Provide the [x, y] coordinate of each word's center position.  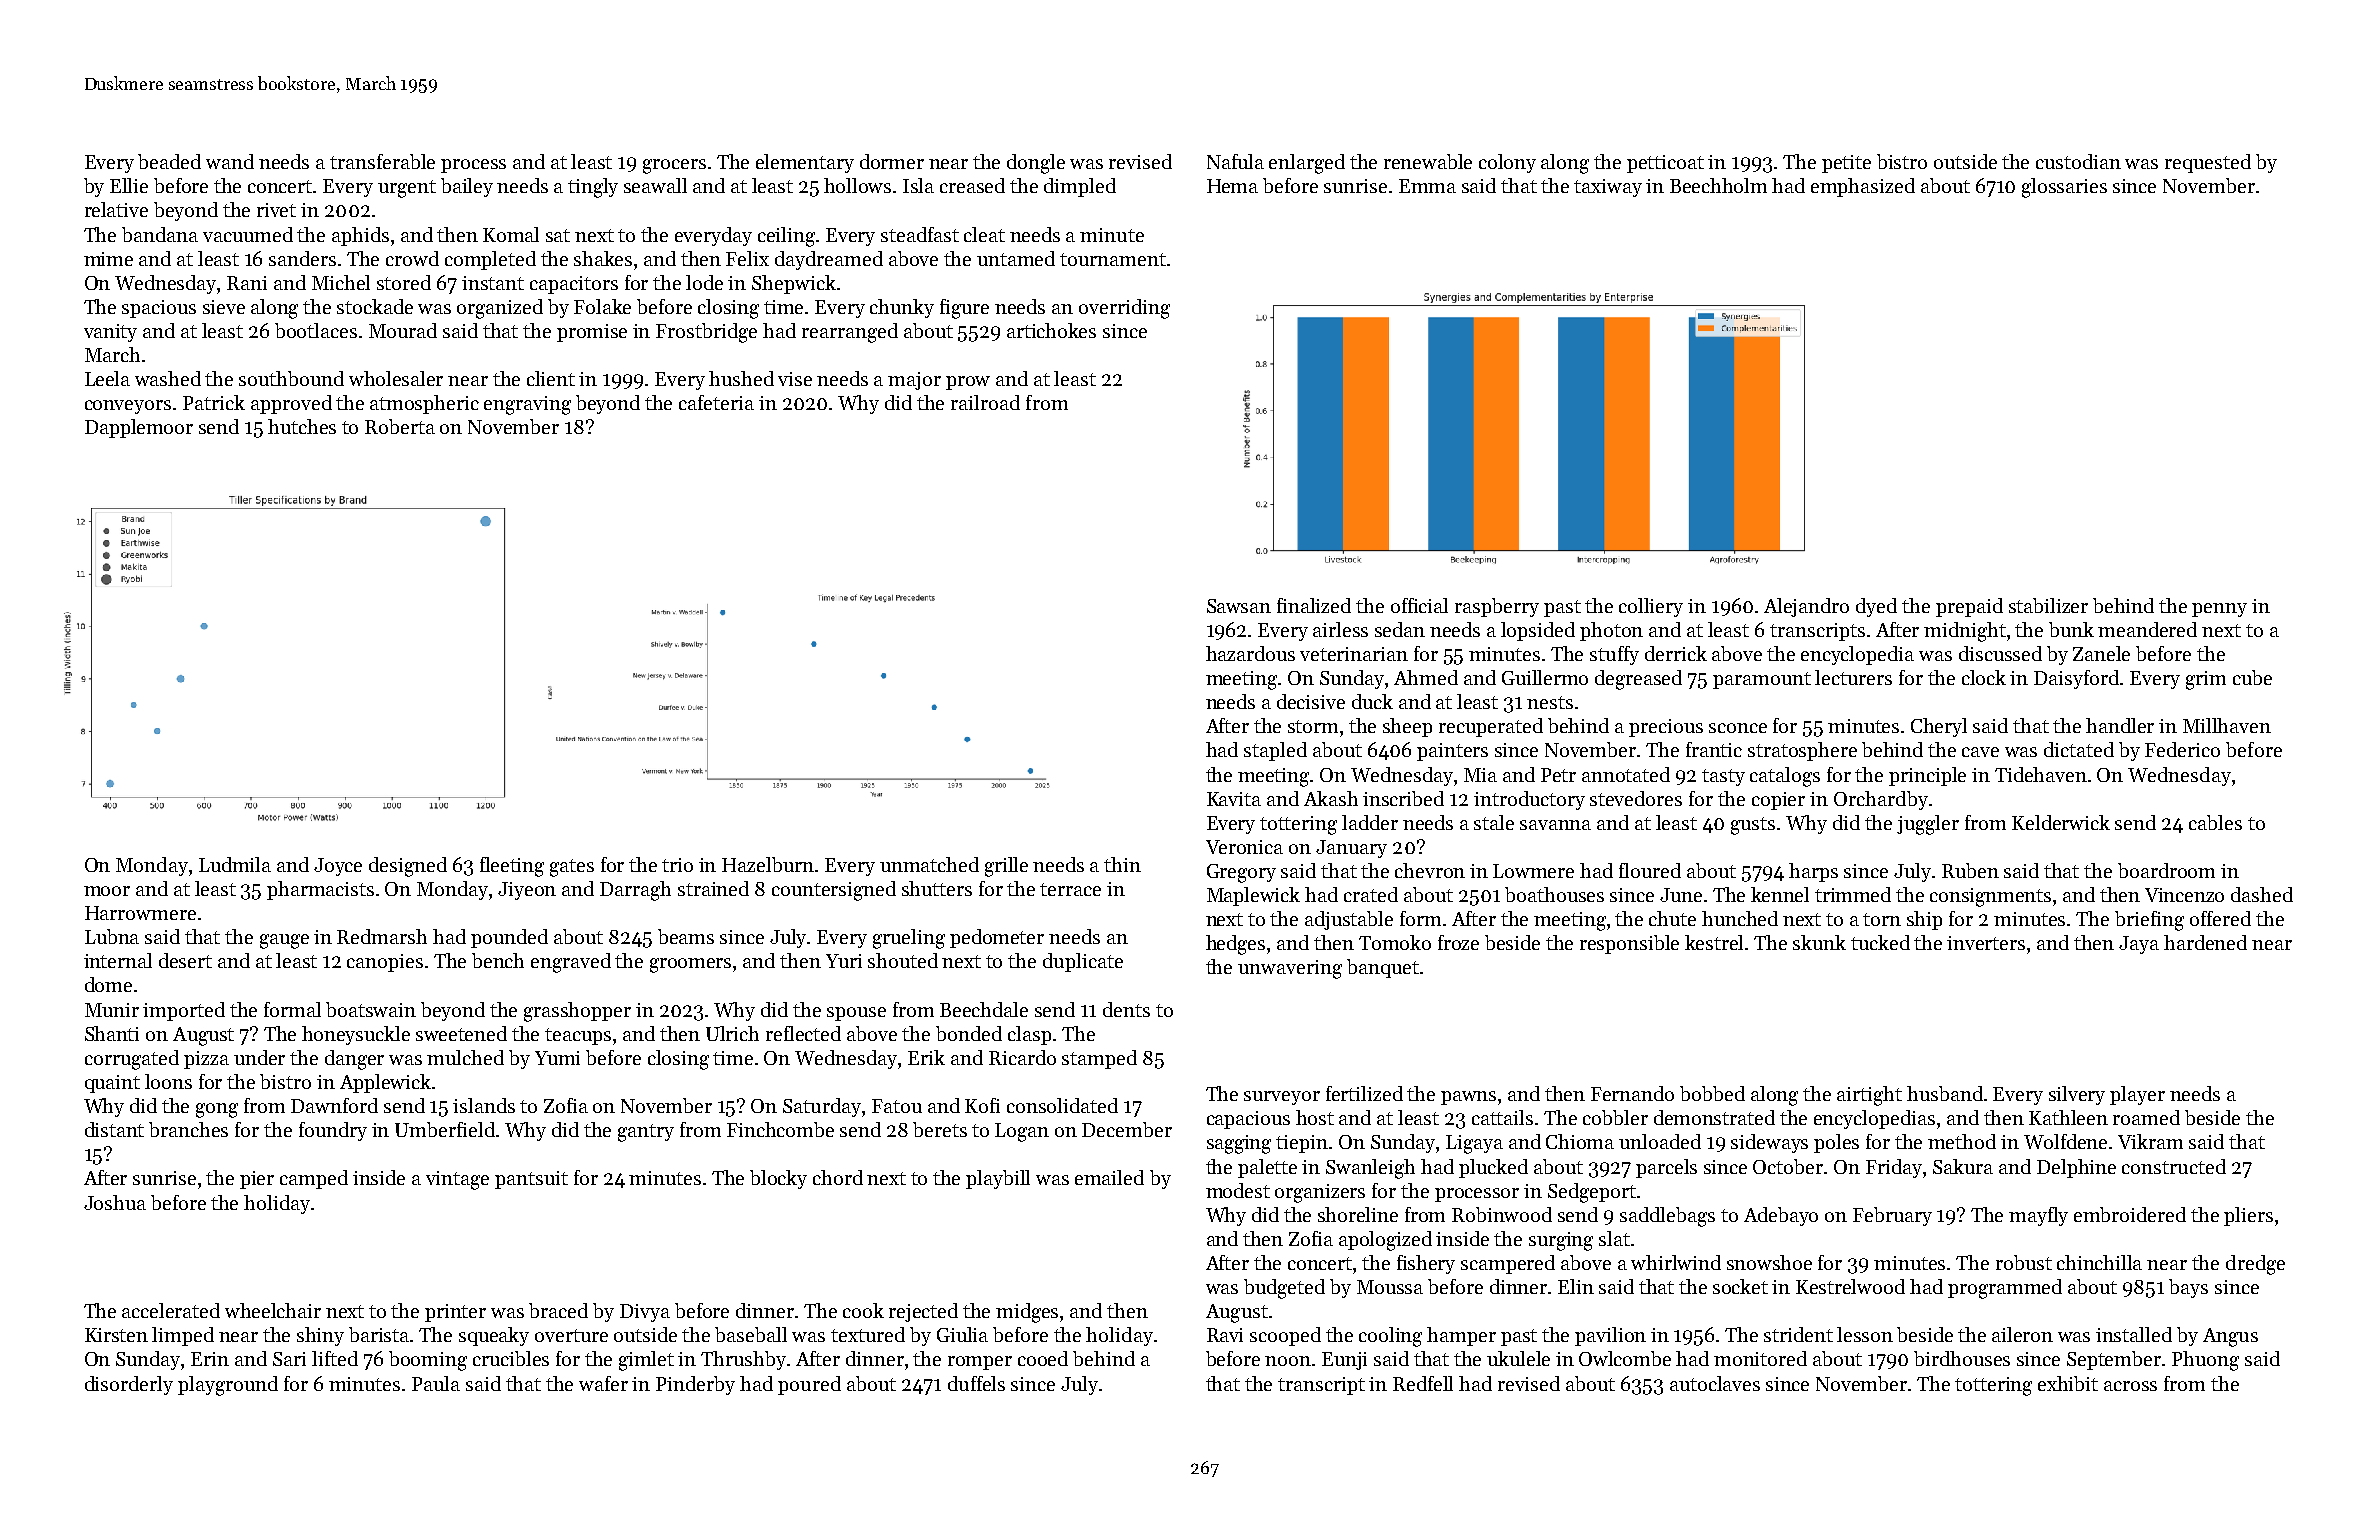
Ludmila [235, 864]
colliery [1651, 607]
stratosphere [1802, 751]
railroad [985, 402]
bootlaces [316, 330]
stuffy [1614, 655]
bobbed [1712, 1093]
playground [228, 1386]
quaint [112, 1084]
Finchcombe [780, 1129]
